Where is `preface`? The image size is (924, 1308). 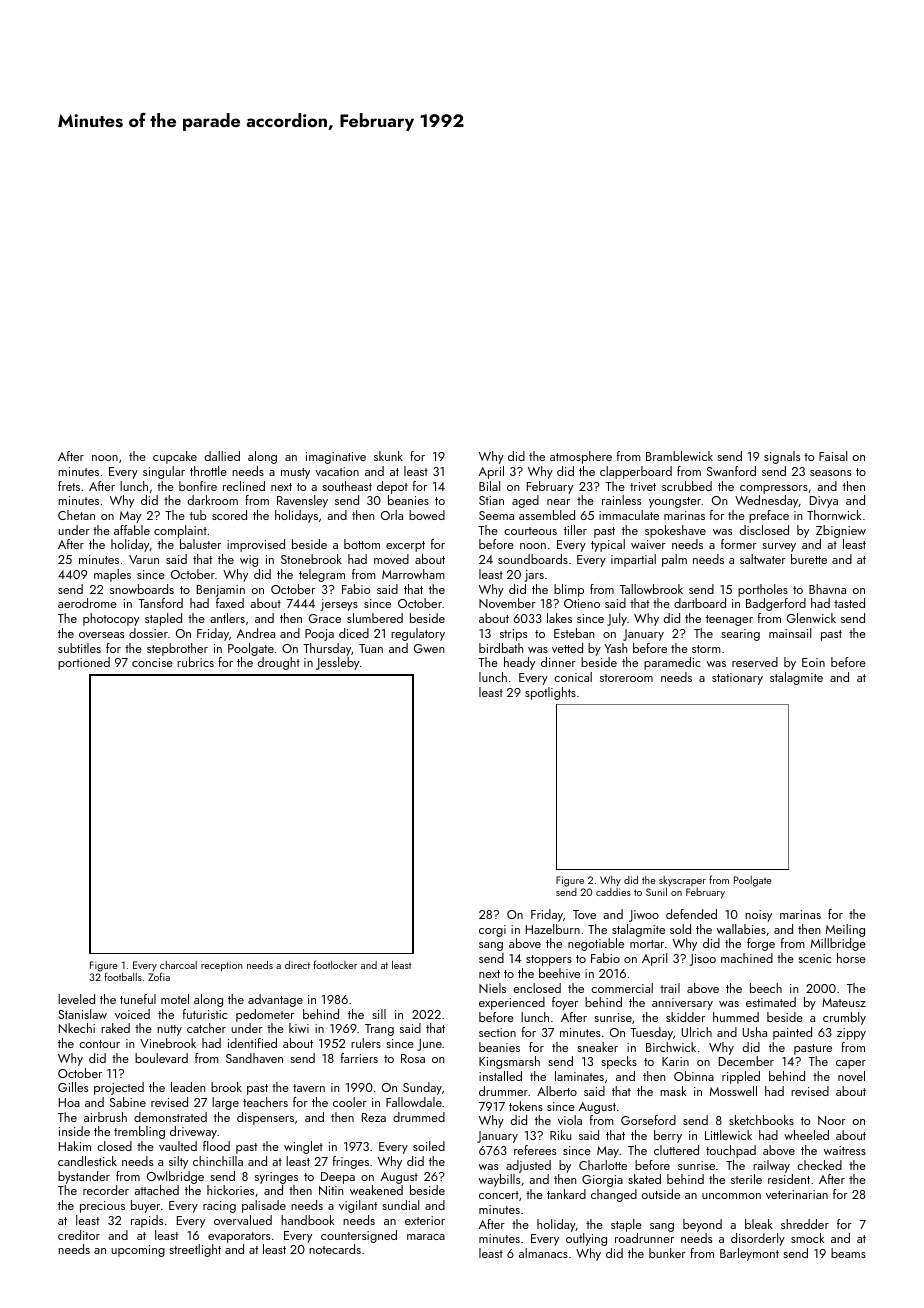 preface is located at coordinates (769, 516).
